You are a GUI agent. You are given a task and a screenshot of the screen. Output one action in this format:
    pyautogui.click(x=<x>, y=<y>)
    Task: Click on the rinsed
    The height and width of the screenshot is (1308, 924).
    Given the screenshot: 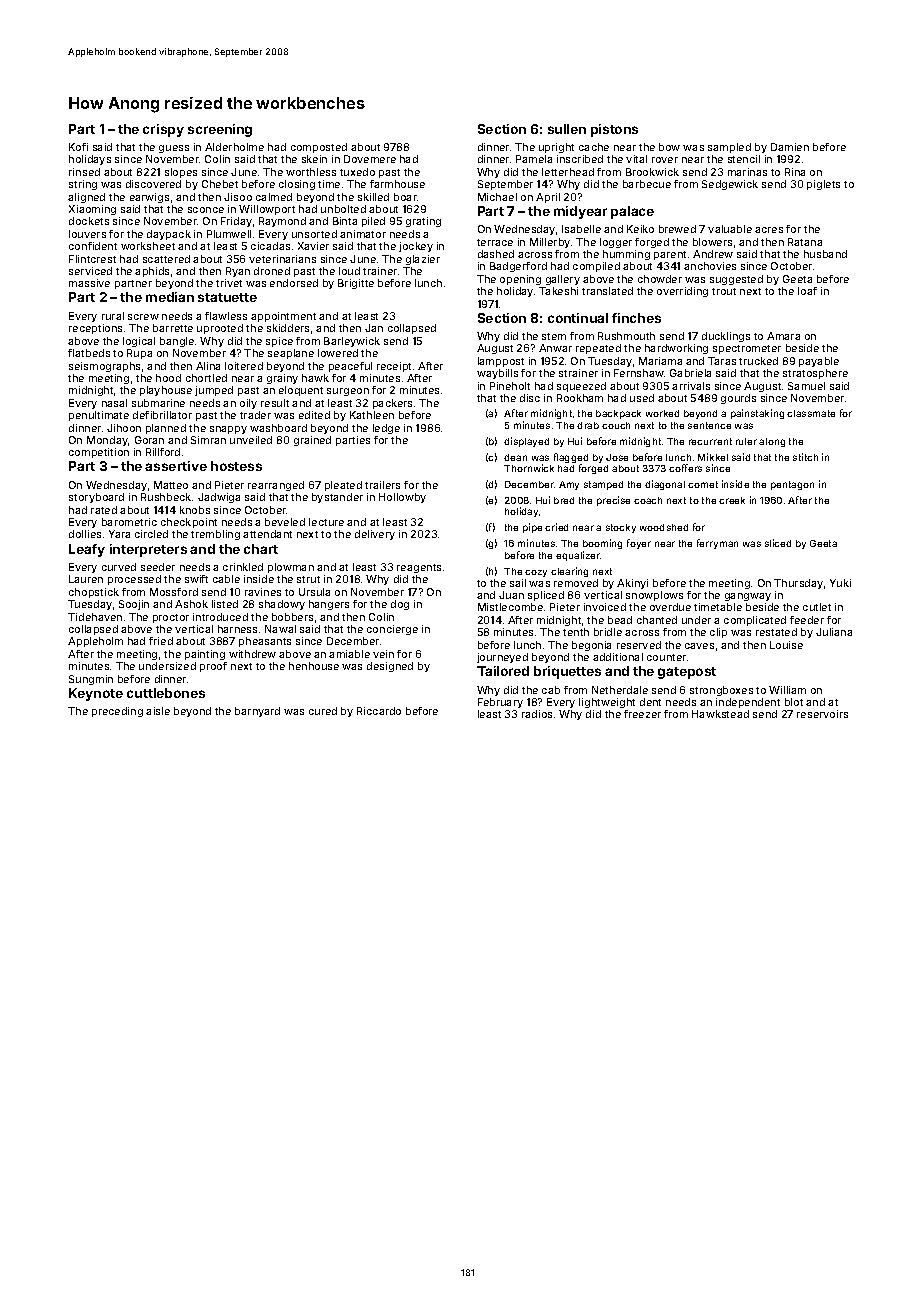 What is the action you would take?
    pyautogui.click(x=84, y=172)
